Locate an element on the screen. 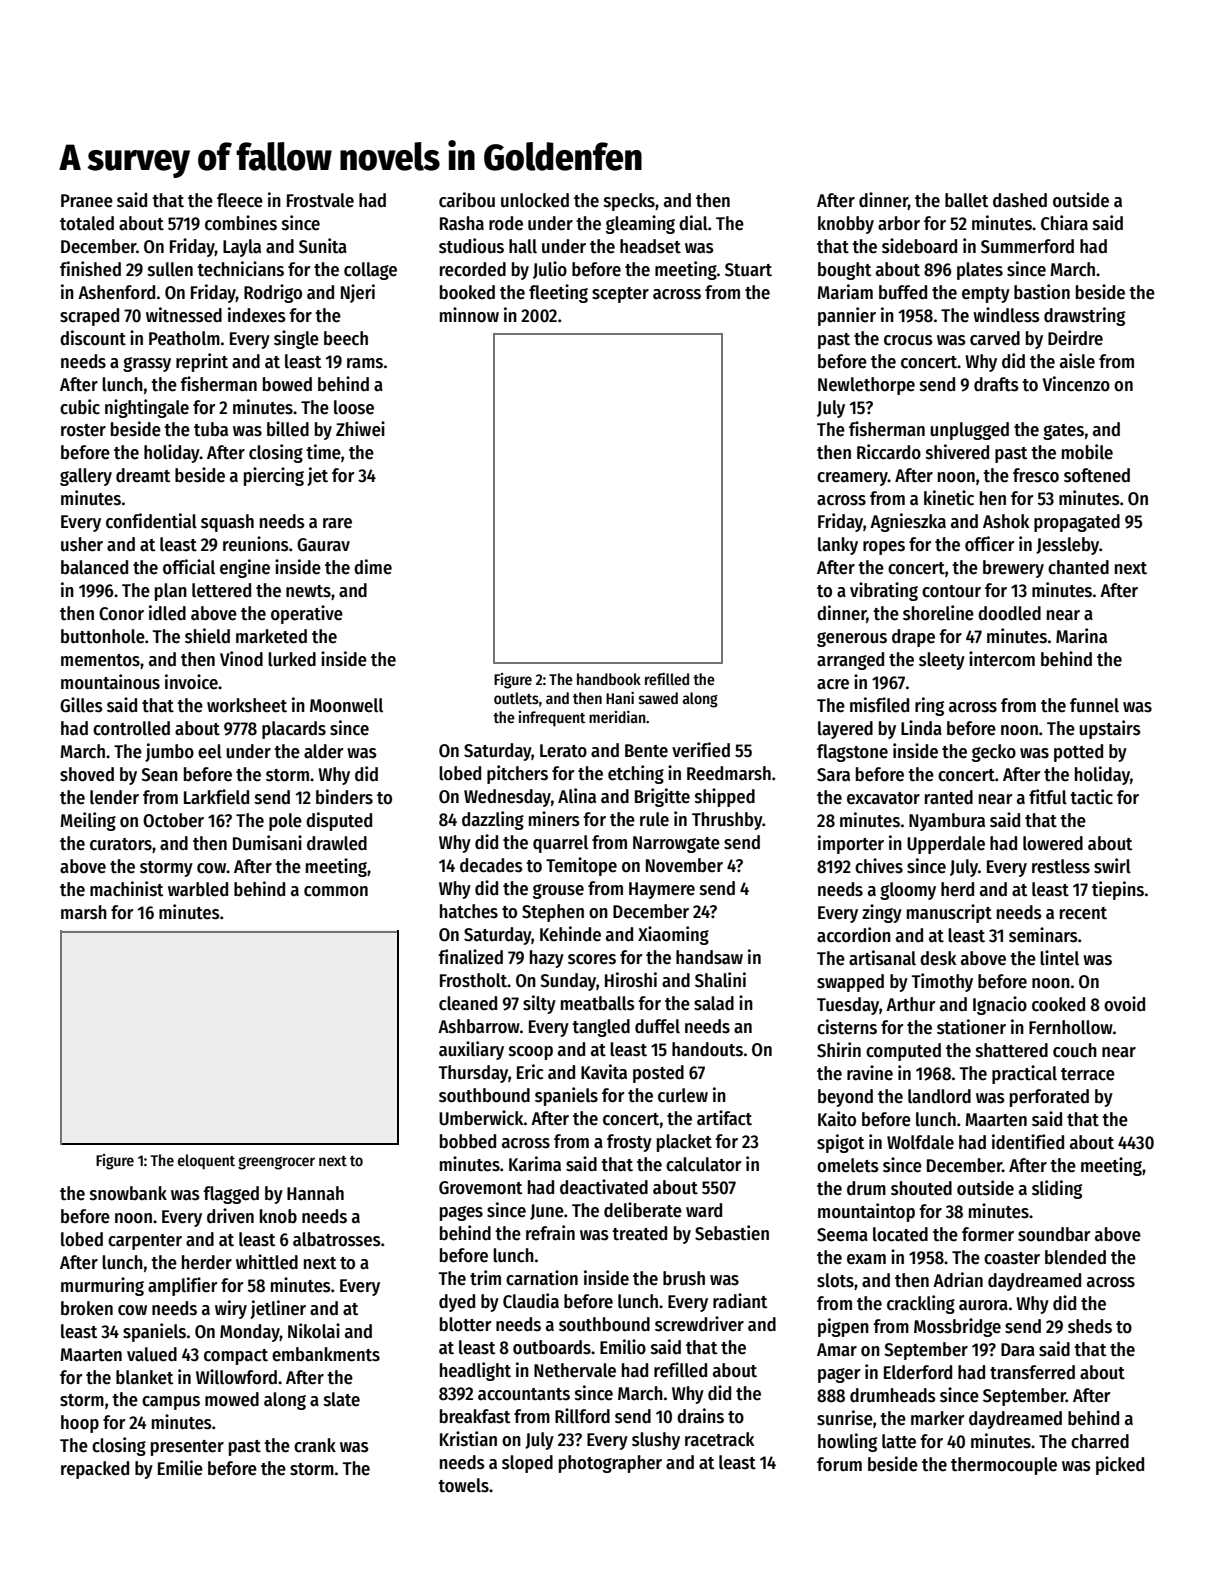 The width and height of the screenshot is (1216, 1574). handouts is located at coordinates (707, 1049).
